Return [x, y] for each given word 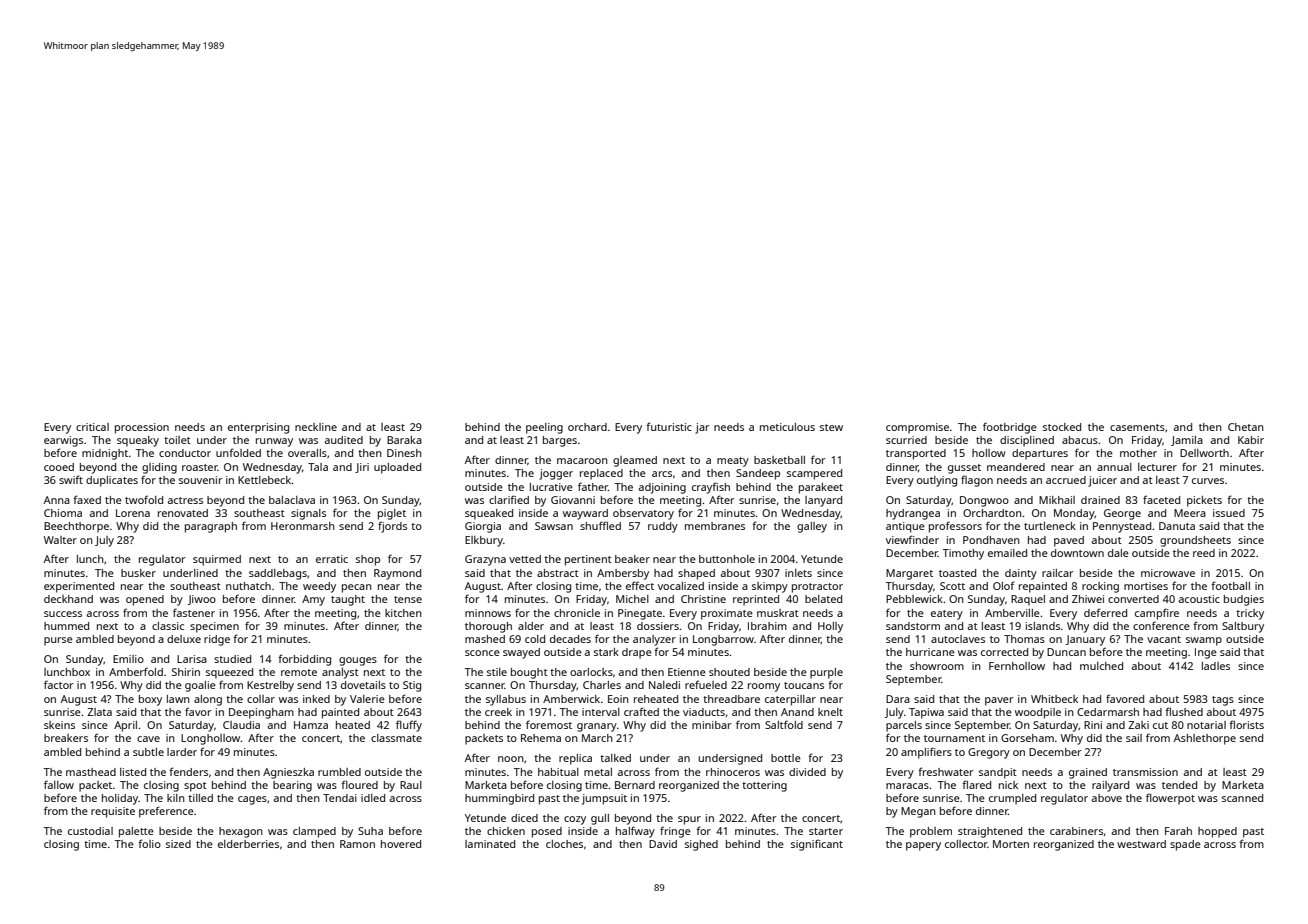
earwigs [63, 441]
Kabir [1251, 440]
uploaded [397, 468]
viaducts [704, 712]
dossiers [658, 626]
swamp [1204, 641]
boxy [150, 700]
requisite [113, 812]
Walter [60, 540]
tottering [764, 786]
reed [1204, 553]
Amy [313, 600]
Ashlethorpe [1205, 739]
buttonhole [727, 559]
